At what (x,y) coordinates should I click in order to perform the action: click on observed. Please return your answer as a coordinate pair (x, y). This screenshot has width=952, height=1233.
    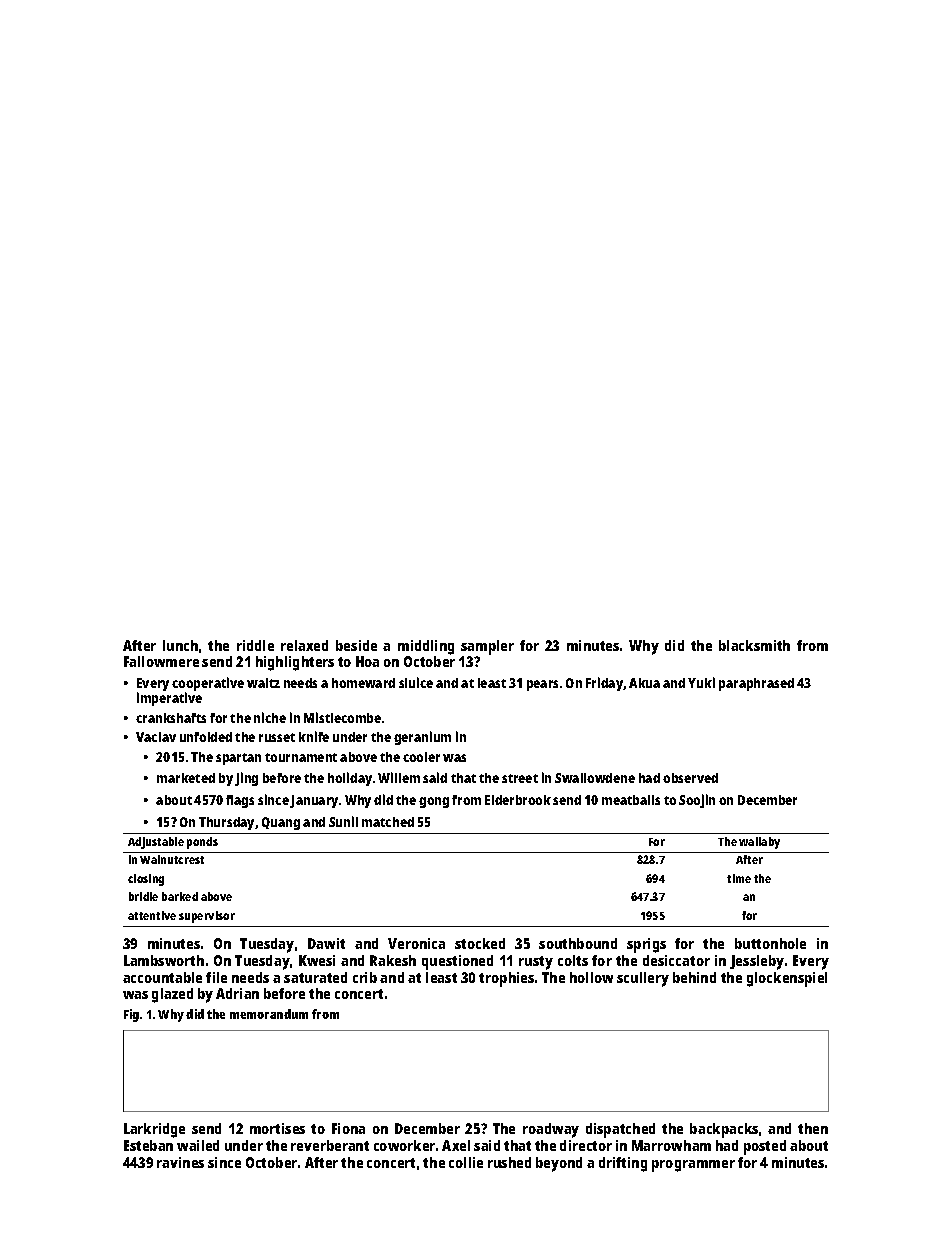
    Looking at the image, I should click on (690, 778).
